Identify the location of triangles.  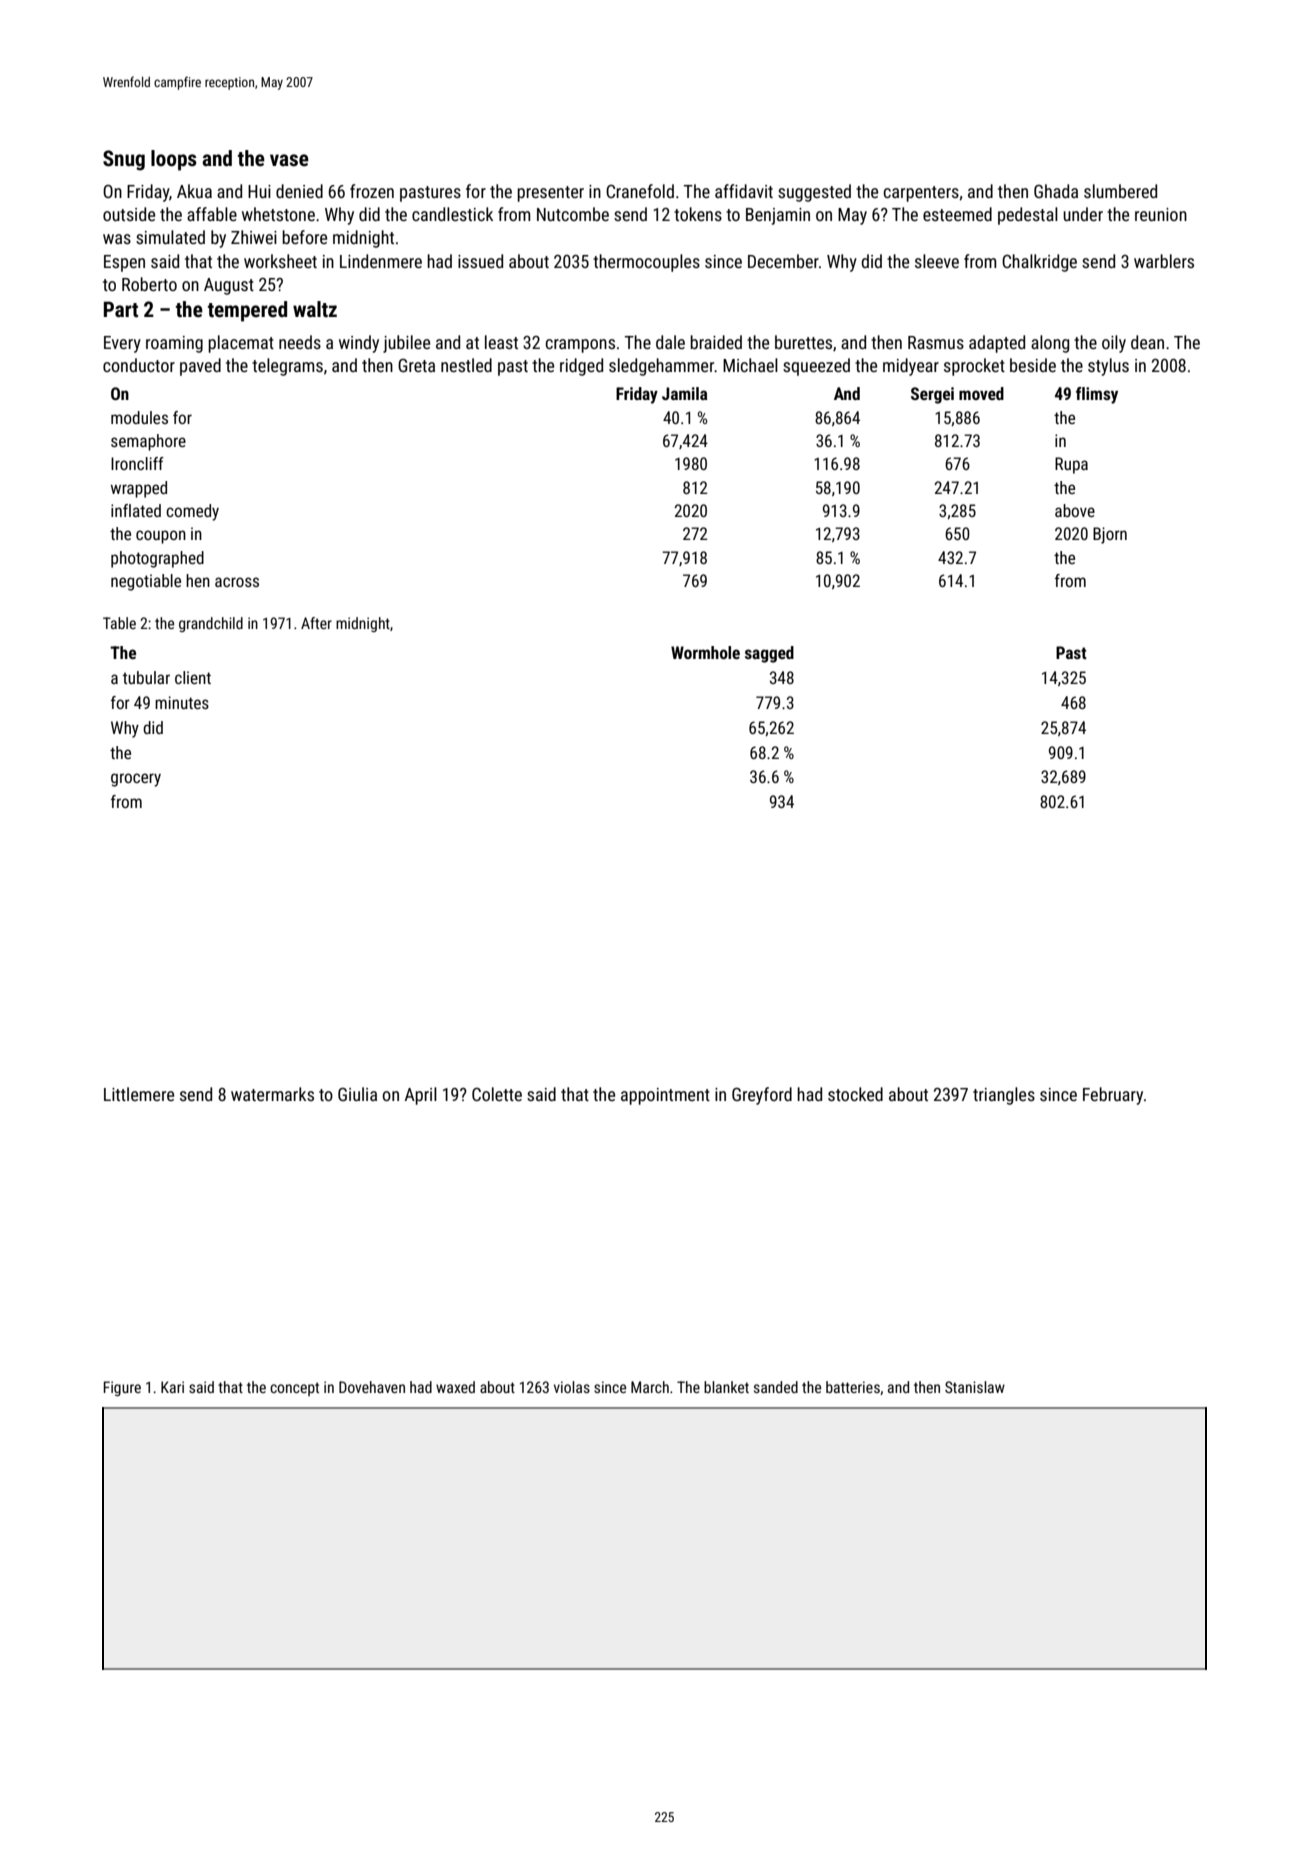
(1004, 1096).
